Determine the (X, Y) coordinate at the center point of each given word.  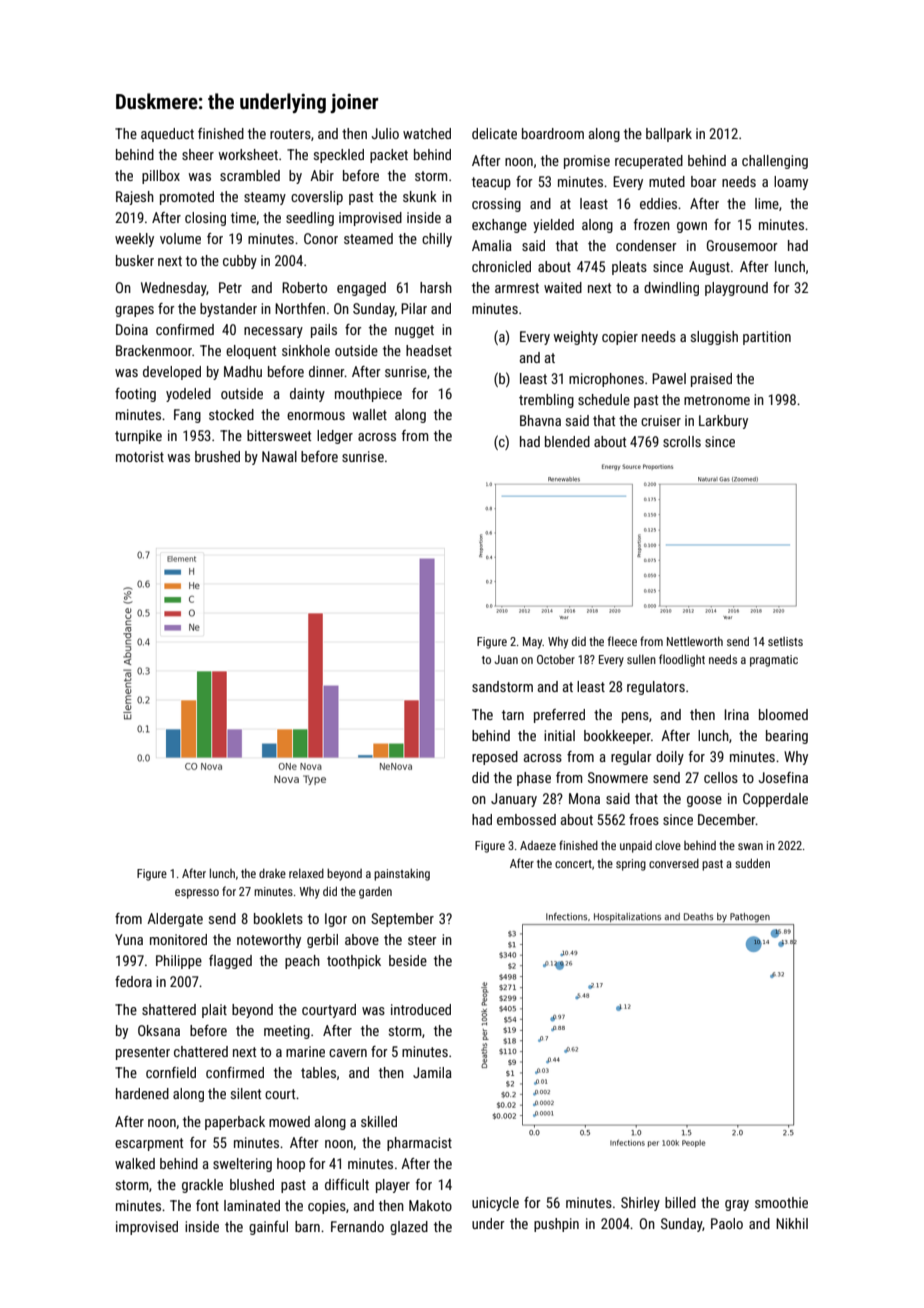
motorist (140, 456)
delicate (494, 133)
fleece (622, 641)
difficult (347, 1184)
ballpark (669, 135)
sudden (752, 863)
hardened (142, 1093)
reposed (495, 758)
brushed (217, 456)
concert (573, 864)
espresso (197, 894)
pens (635, 717)
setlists (785, 641)
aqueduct (167, 135)
